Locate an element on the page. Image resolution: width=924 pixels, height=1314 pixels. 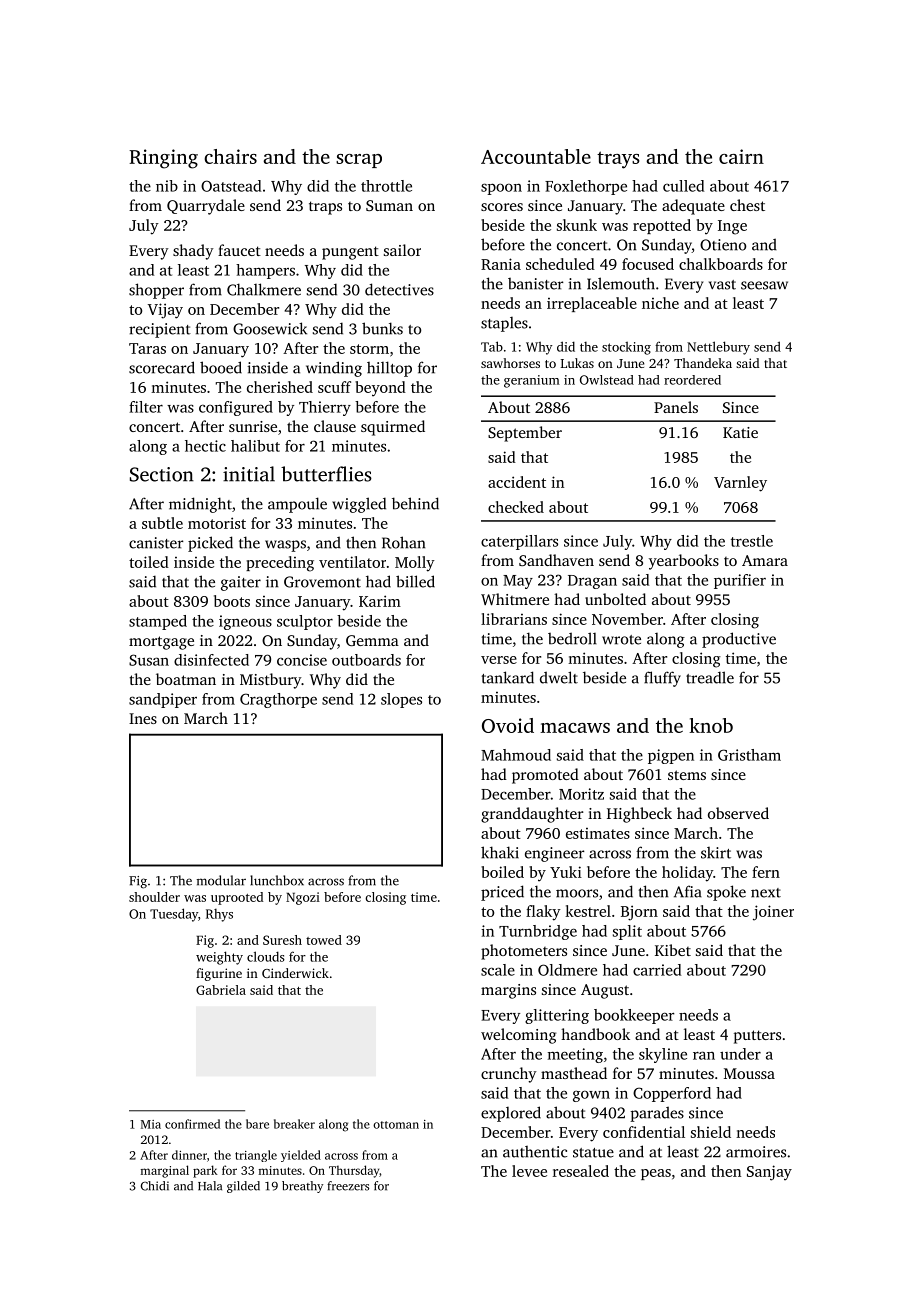
Highbeck is located at coordinates (639, 815).
